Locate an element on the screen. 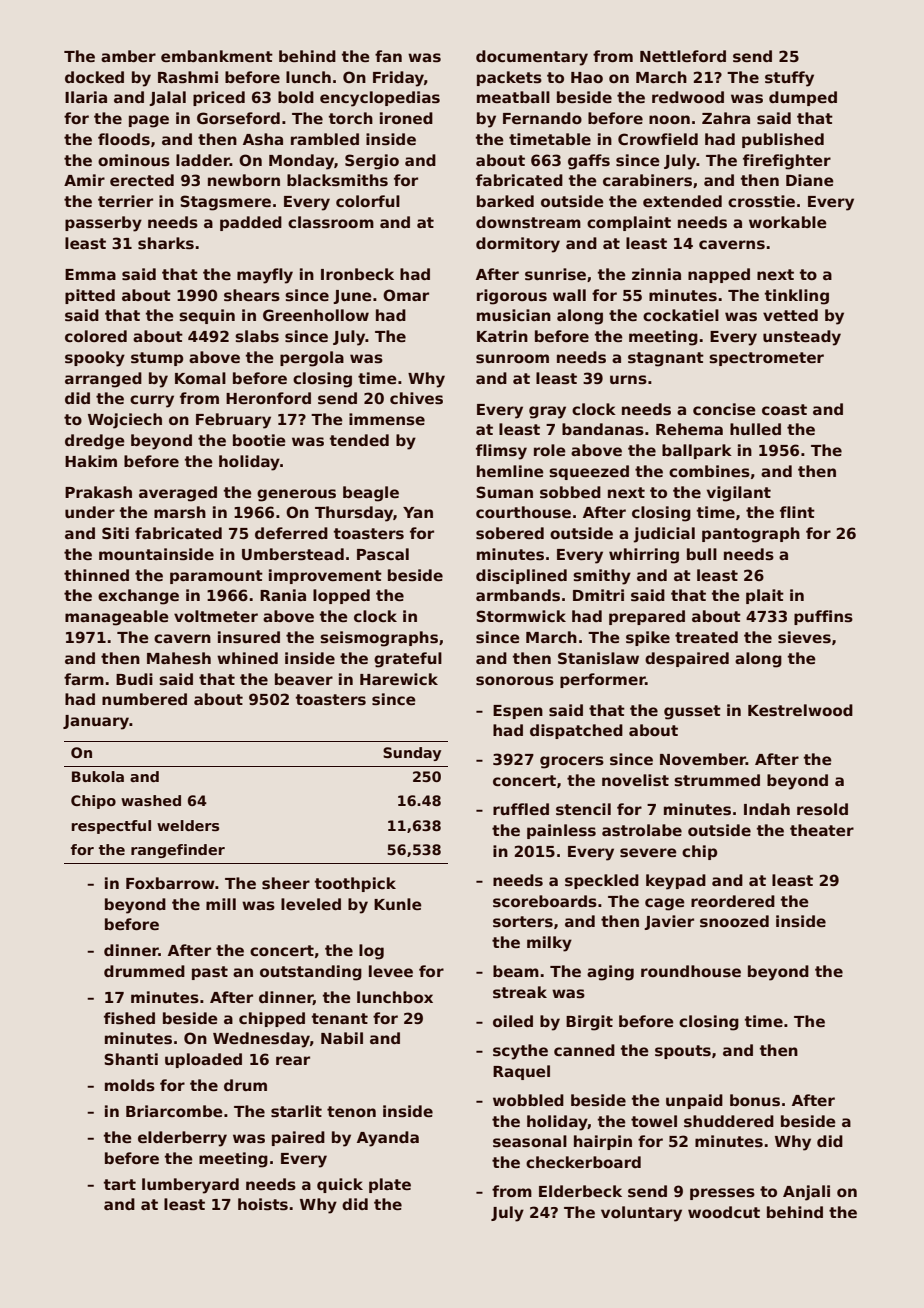 This screenshot has width=924, height=1308. Kunle is located at coordinates (398, 904).
